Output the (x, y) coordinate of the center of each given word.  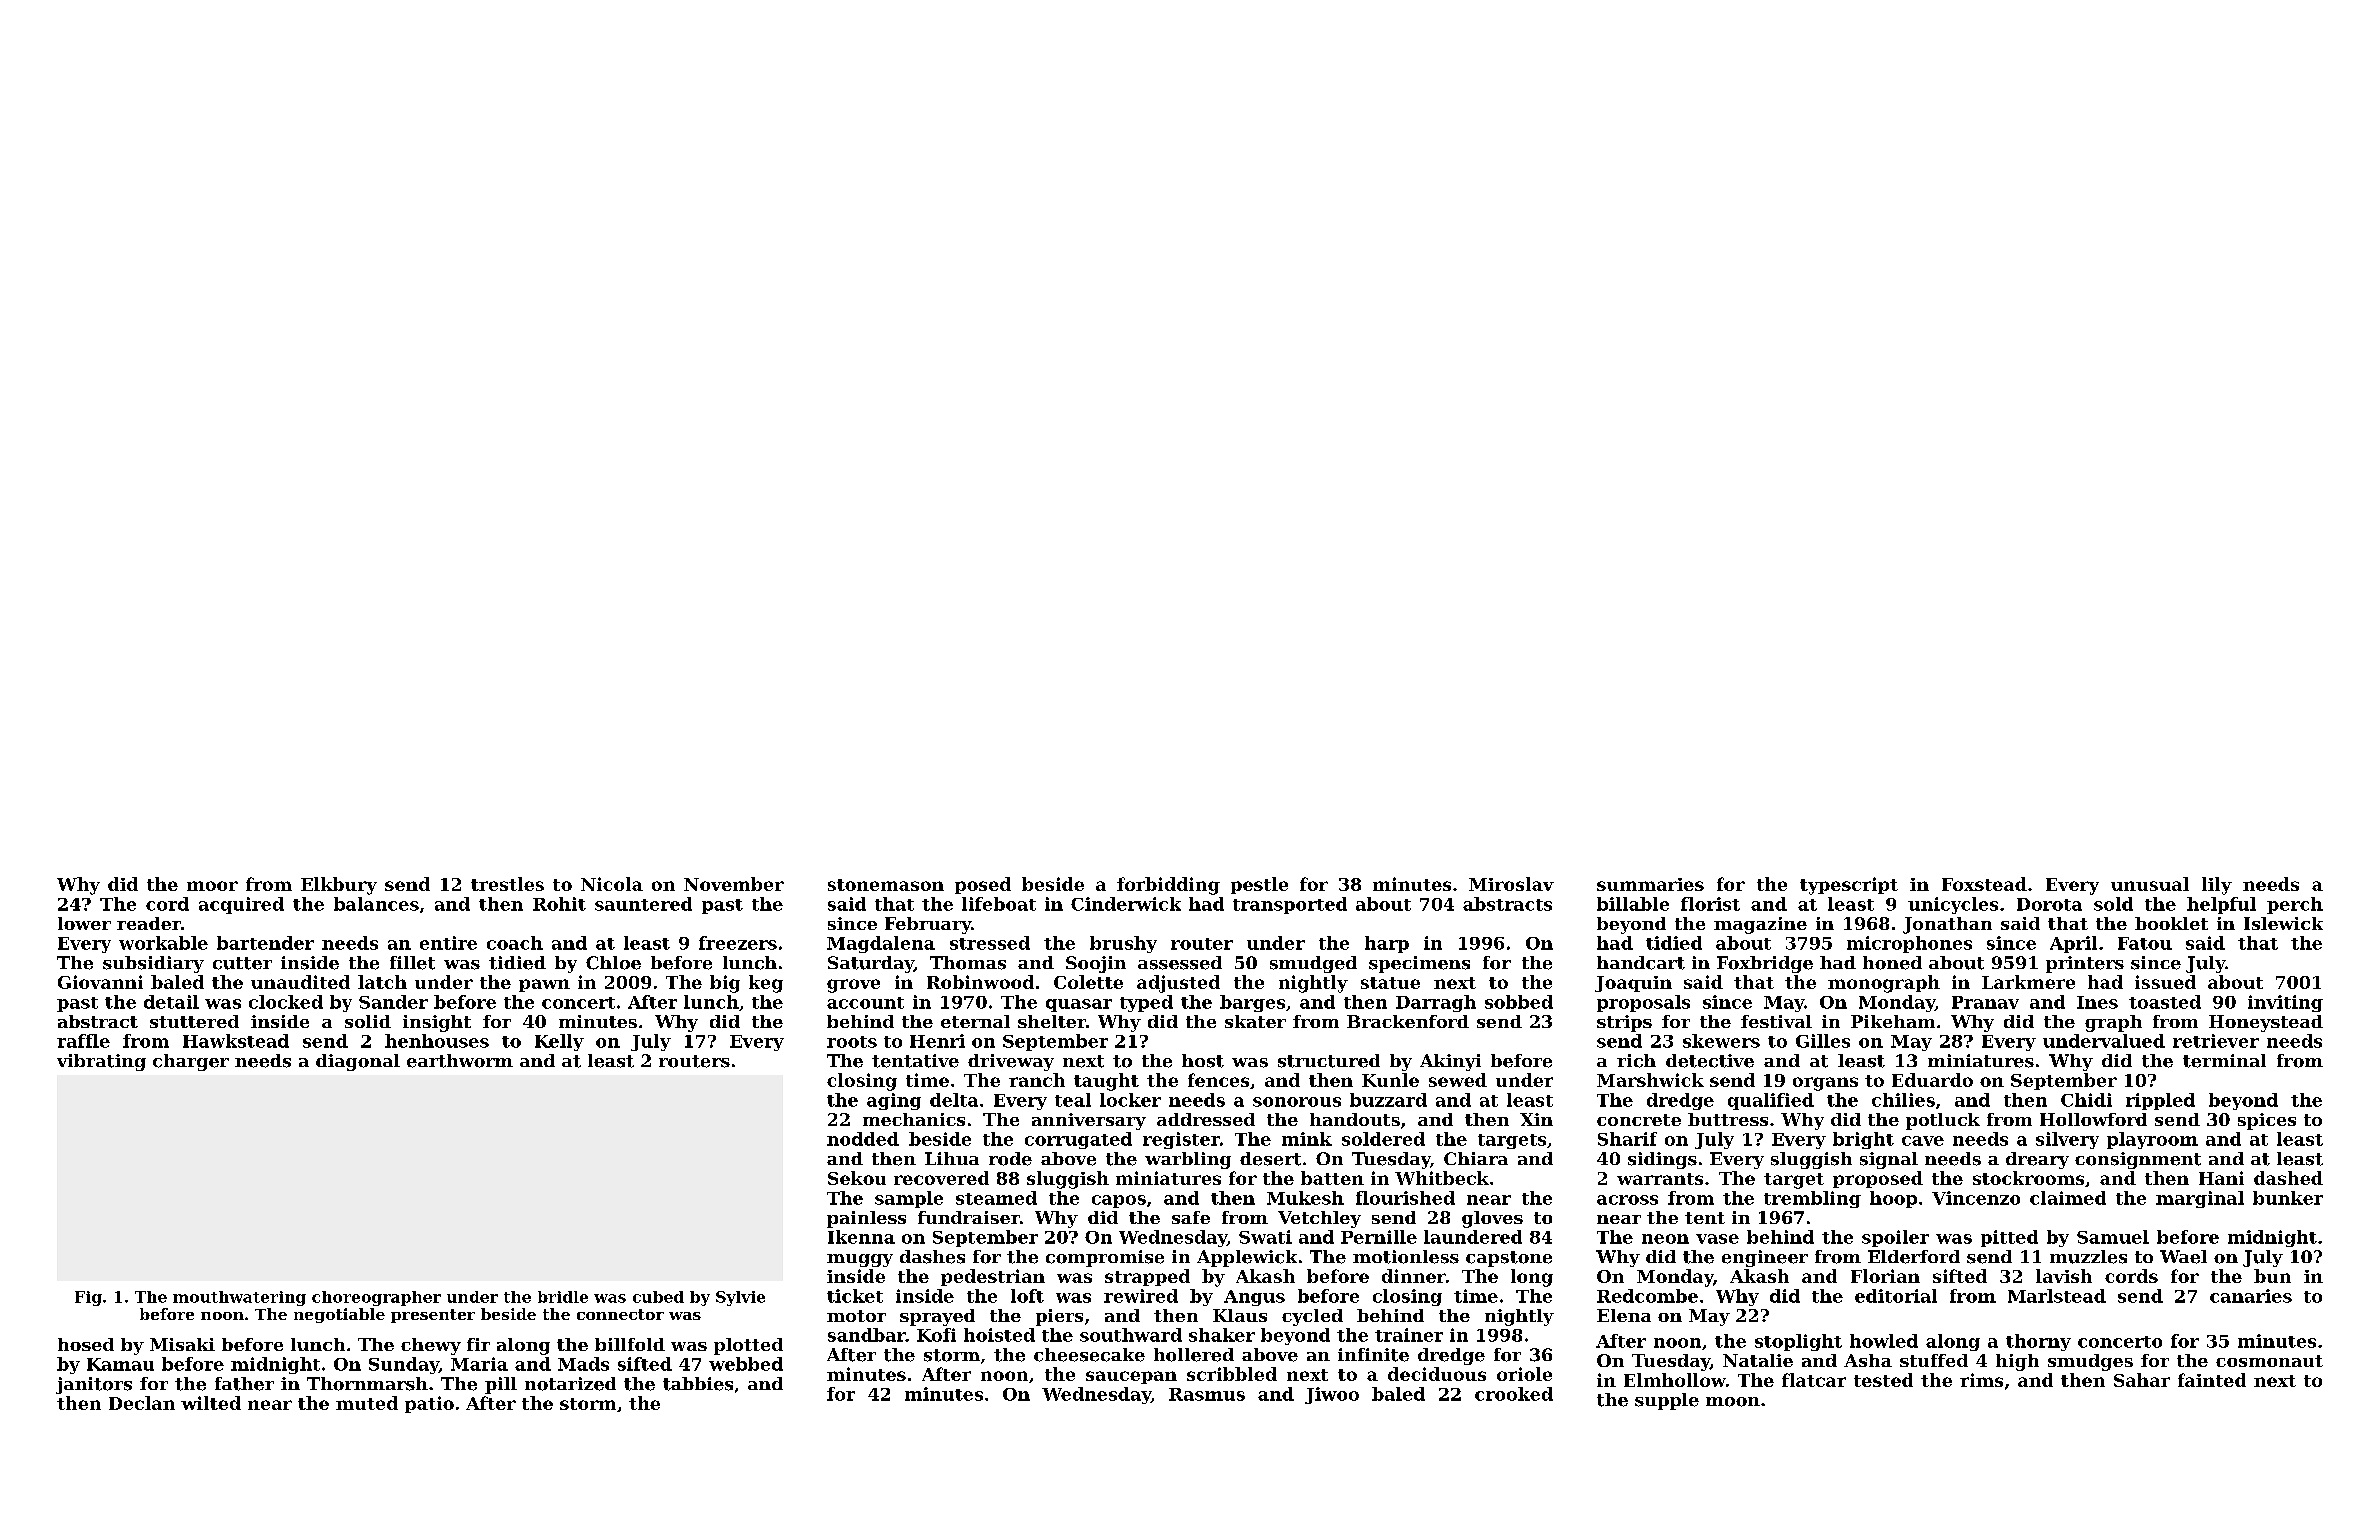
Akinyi (1450, 1062)
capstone (1509, 1259)
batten (1332, 1178)
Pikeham (1893, 1021)
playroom (2152, 1140)
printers (2085, 964)
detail (171, 1002)
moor (212, 886)
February (928, 925)
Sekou (857, 1178)
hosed (86, 1344)
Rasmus (1207, 1394)
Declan (142, 1403)
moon (1733, 1402)
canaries (2251, 1296)
